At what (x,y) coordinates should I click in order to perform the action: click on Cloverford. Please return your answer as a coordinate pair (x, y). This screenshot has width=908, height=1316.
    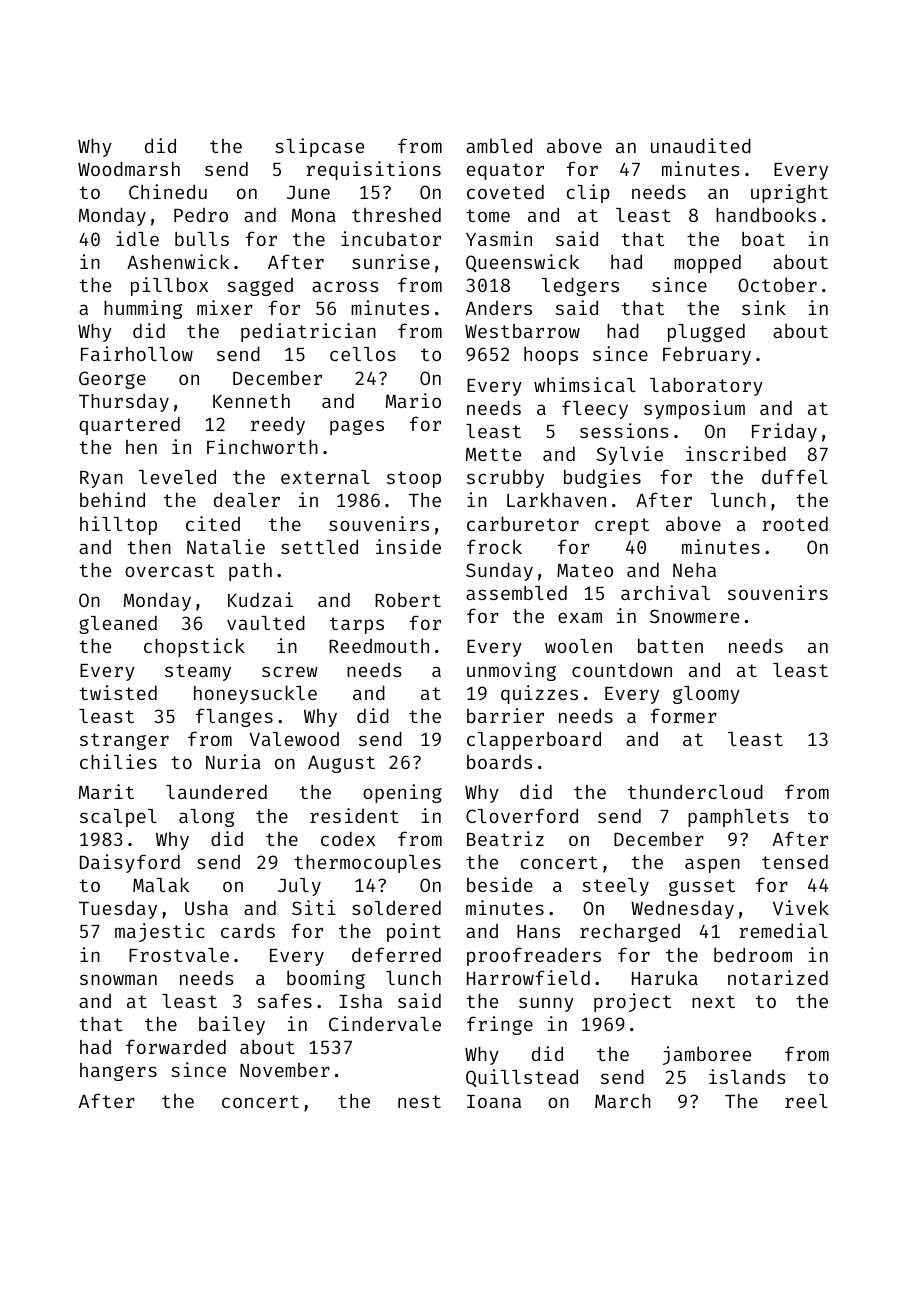
    Looking at the image, I should click on (522, 815).
